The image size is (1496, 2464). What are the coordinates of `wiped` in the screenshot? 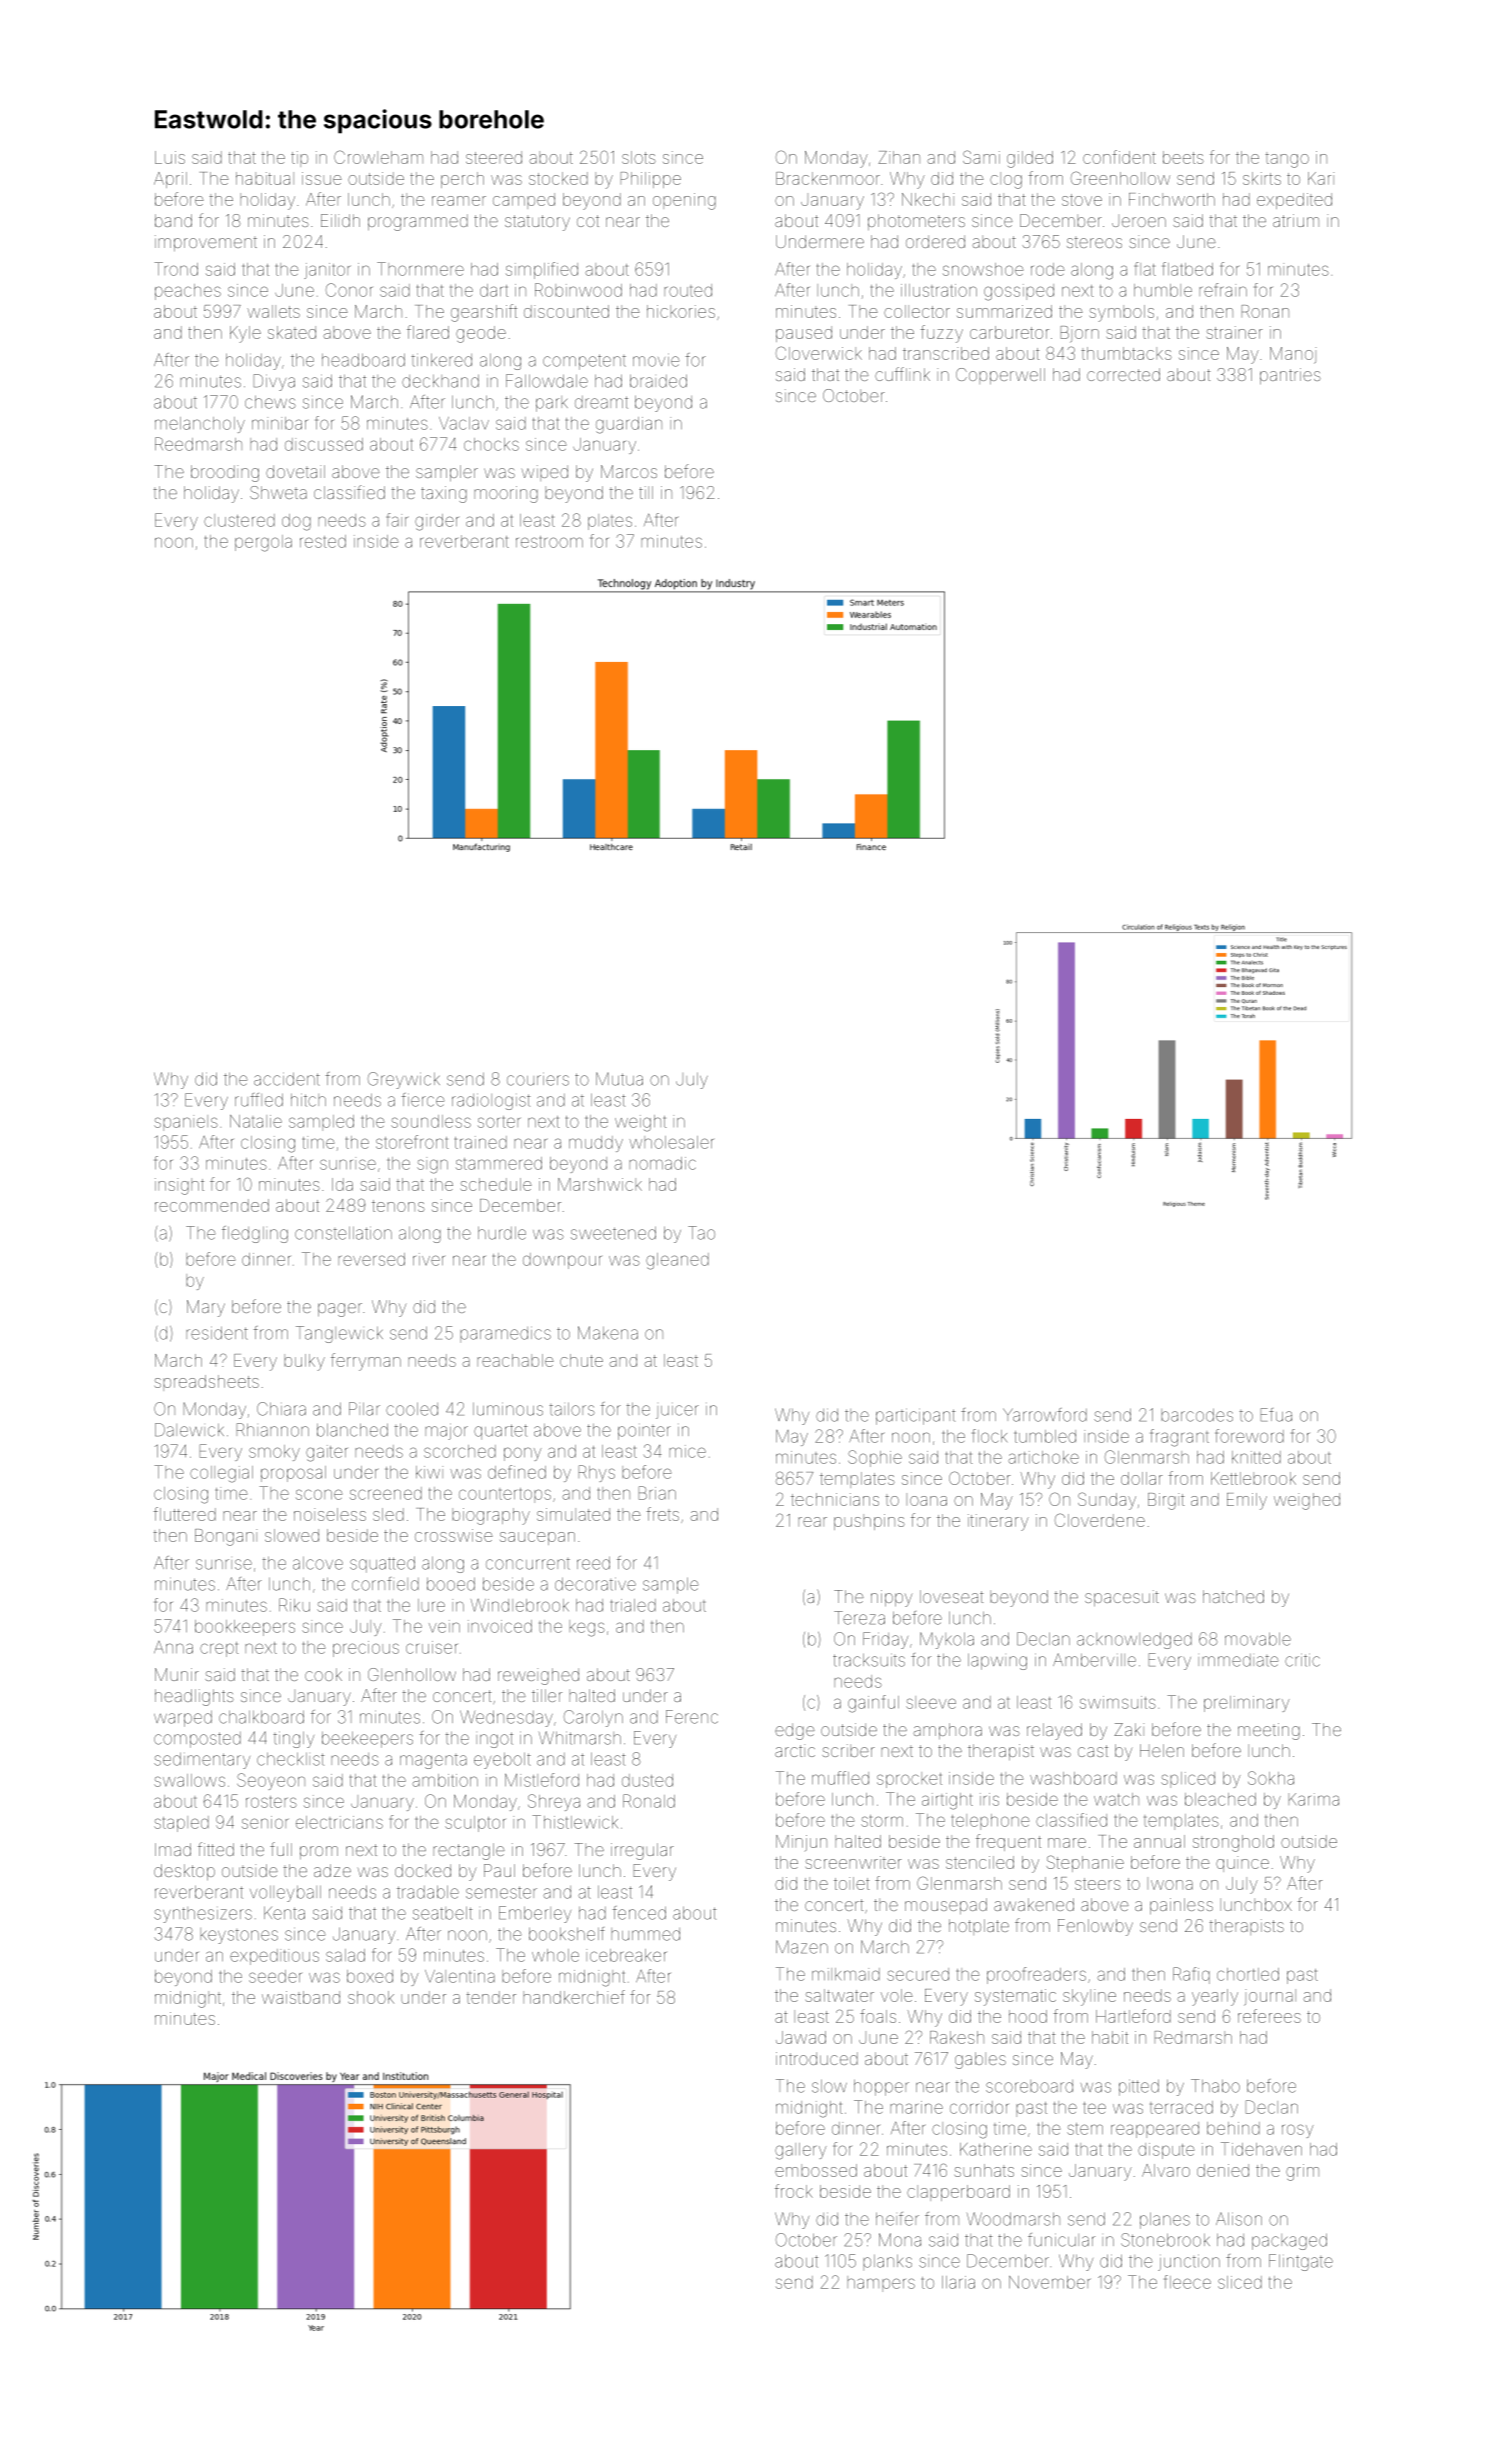 It's located at (544, 473).
